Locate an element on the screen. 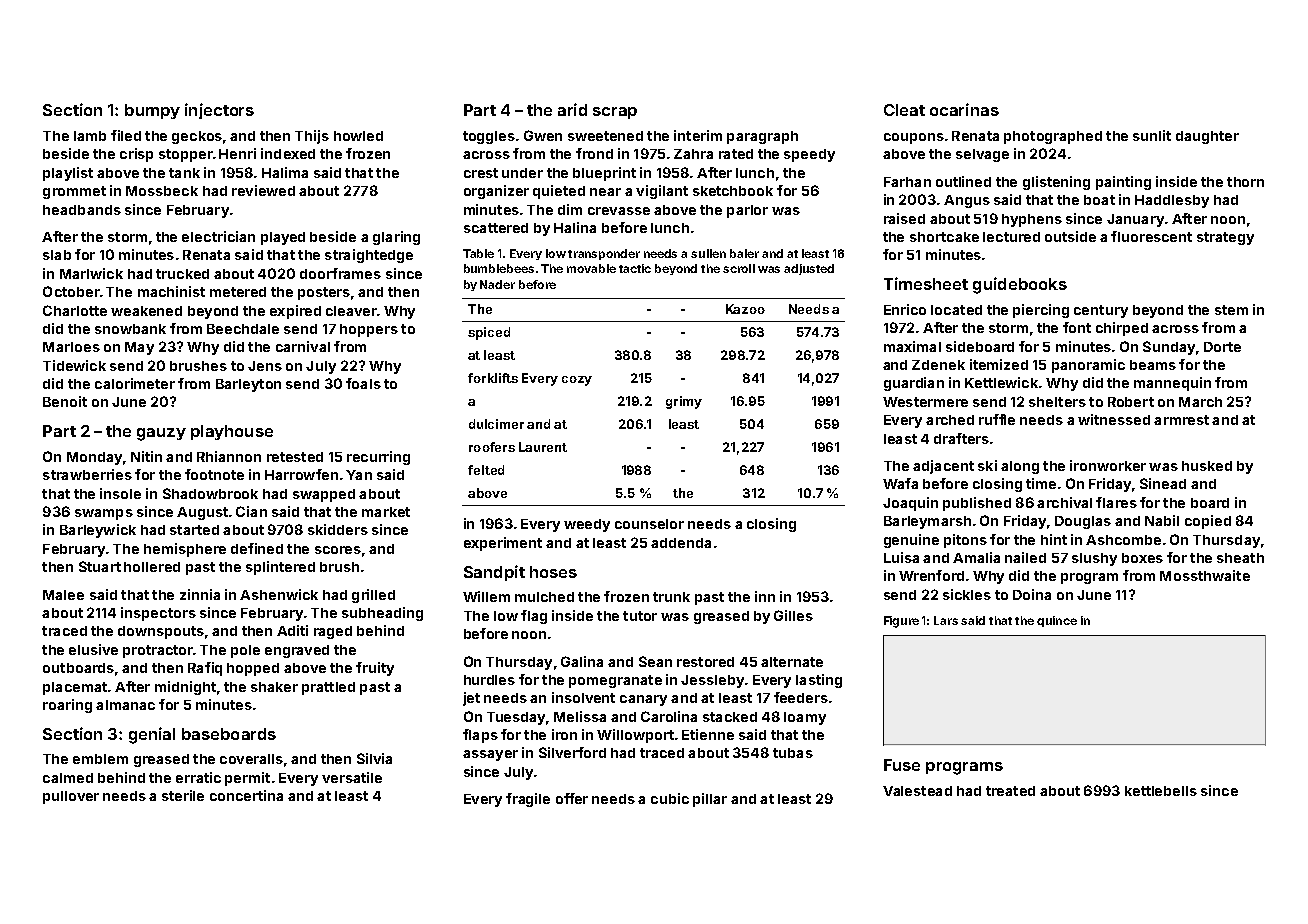  splintered is located at coordinates (280, 568).
